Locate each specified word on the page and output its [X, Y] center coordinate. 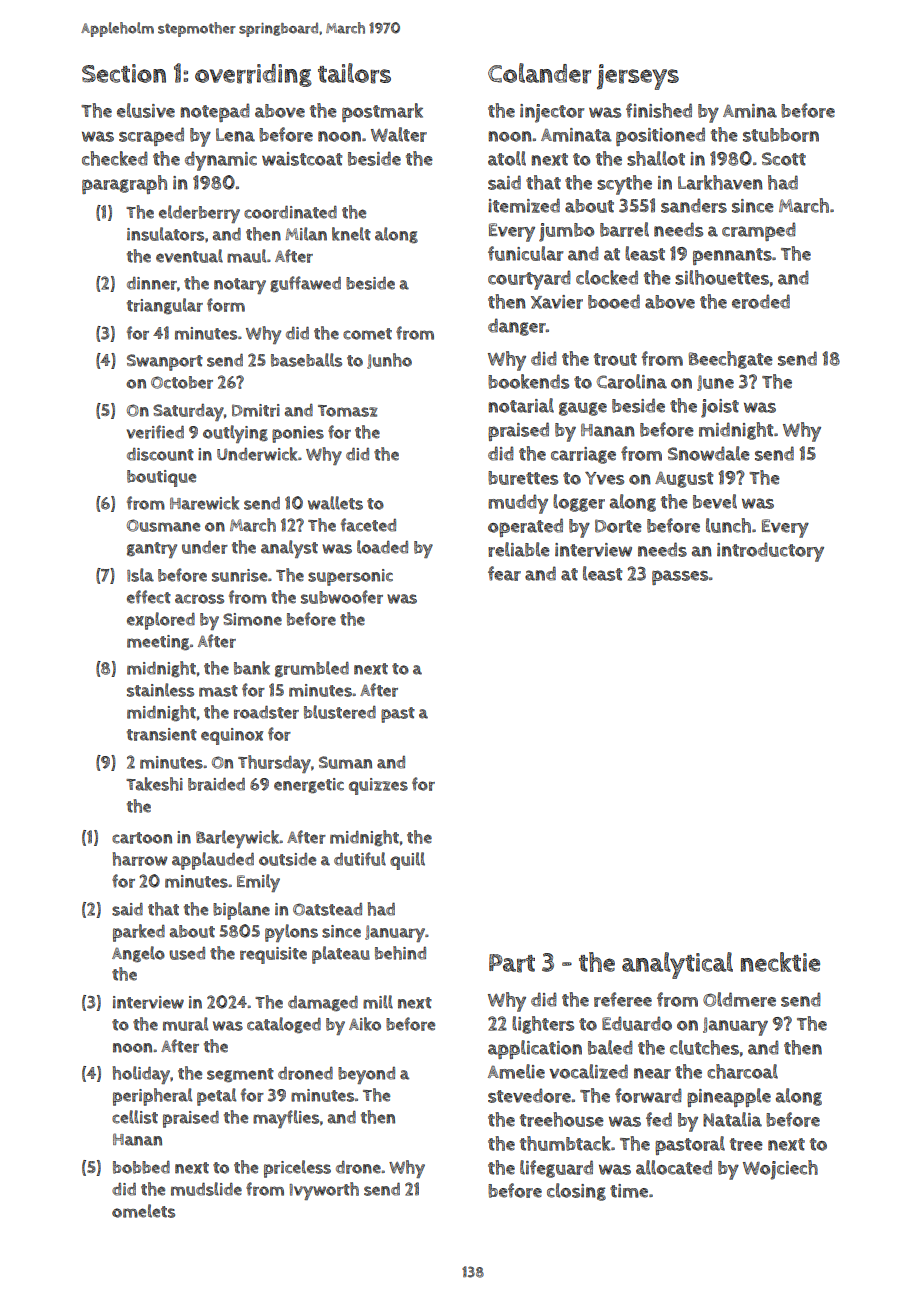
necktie [780, 962]
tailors [354, 73]
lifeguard [556, 1169]
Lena [235, 135]
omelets [143, 1211]
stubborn [781, 135]
